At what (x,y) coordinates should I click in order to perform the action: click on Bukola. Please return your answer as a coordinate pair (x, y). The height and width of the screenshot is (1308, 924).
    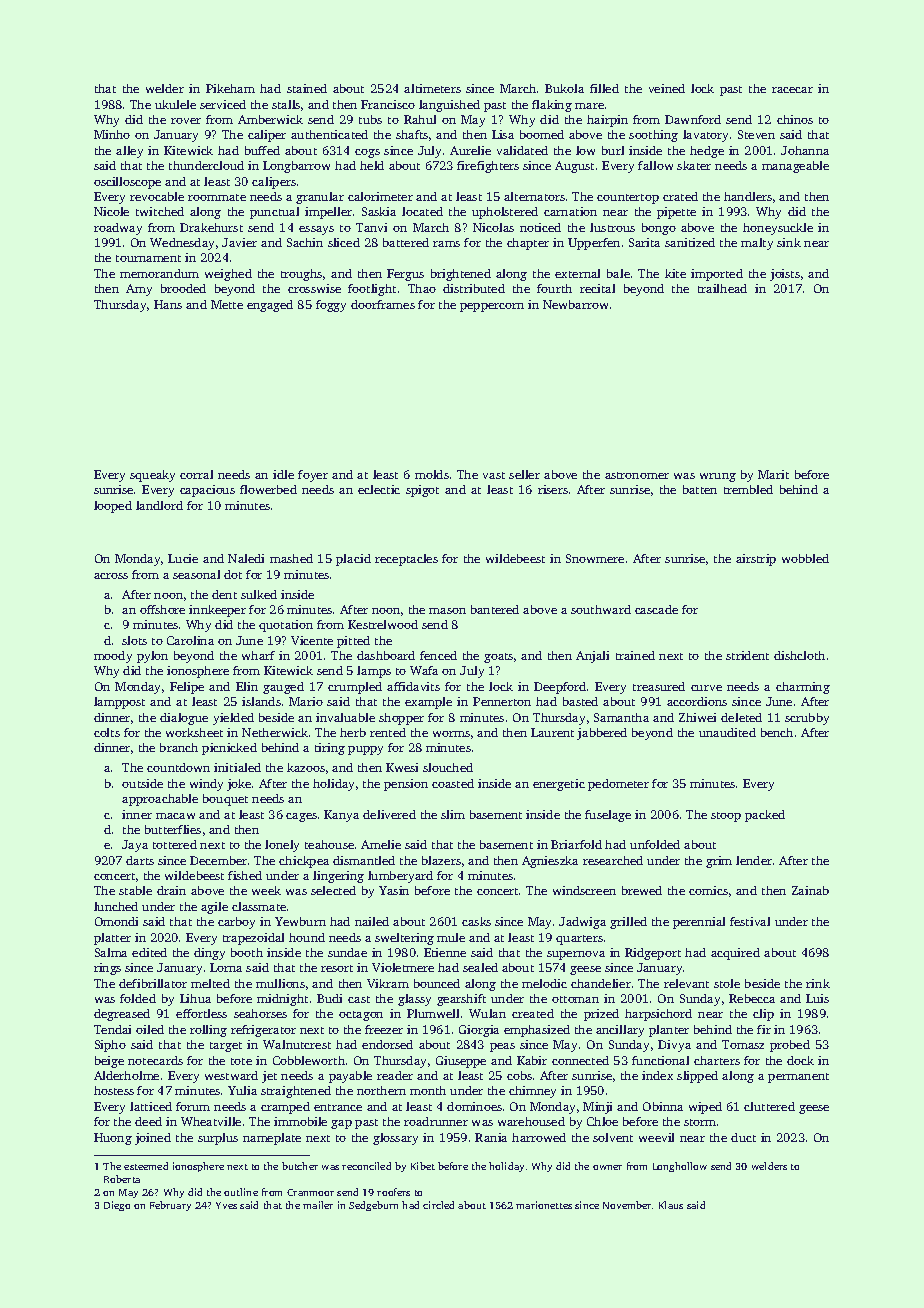
    Looking at the image, I should click on (564, 88).
